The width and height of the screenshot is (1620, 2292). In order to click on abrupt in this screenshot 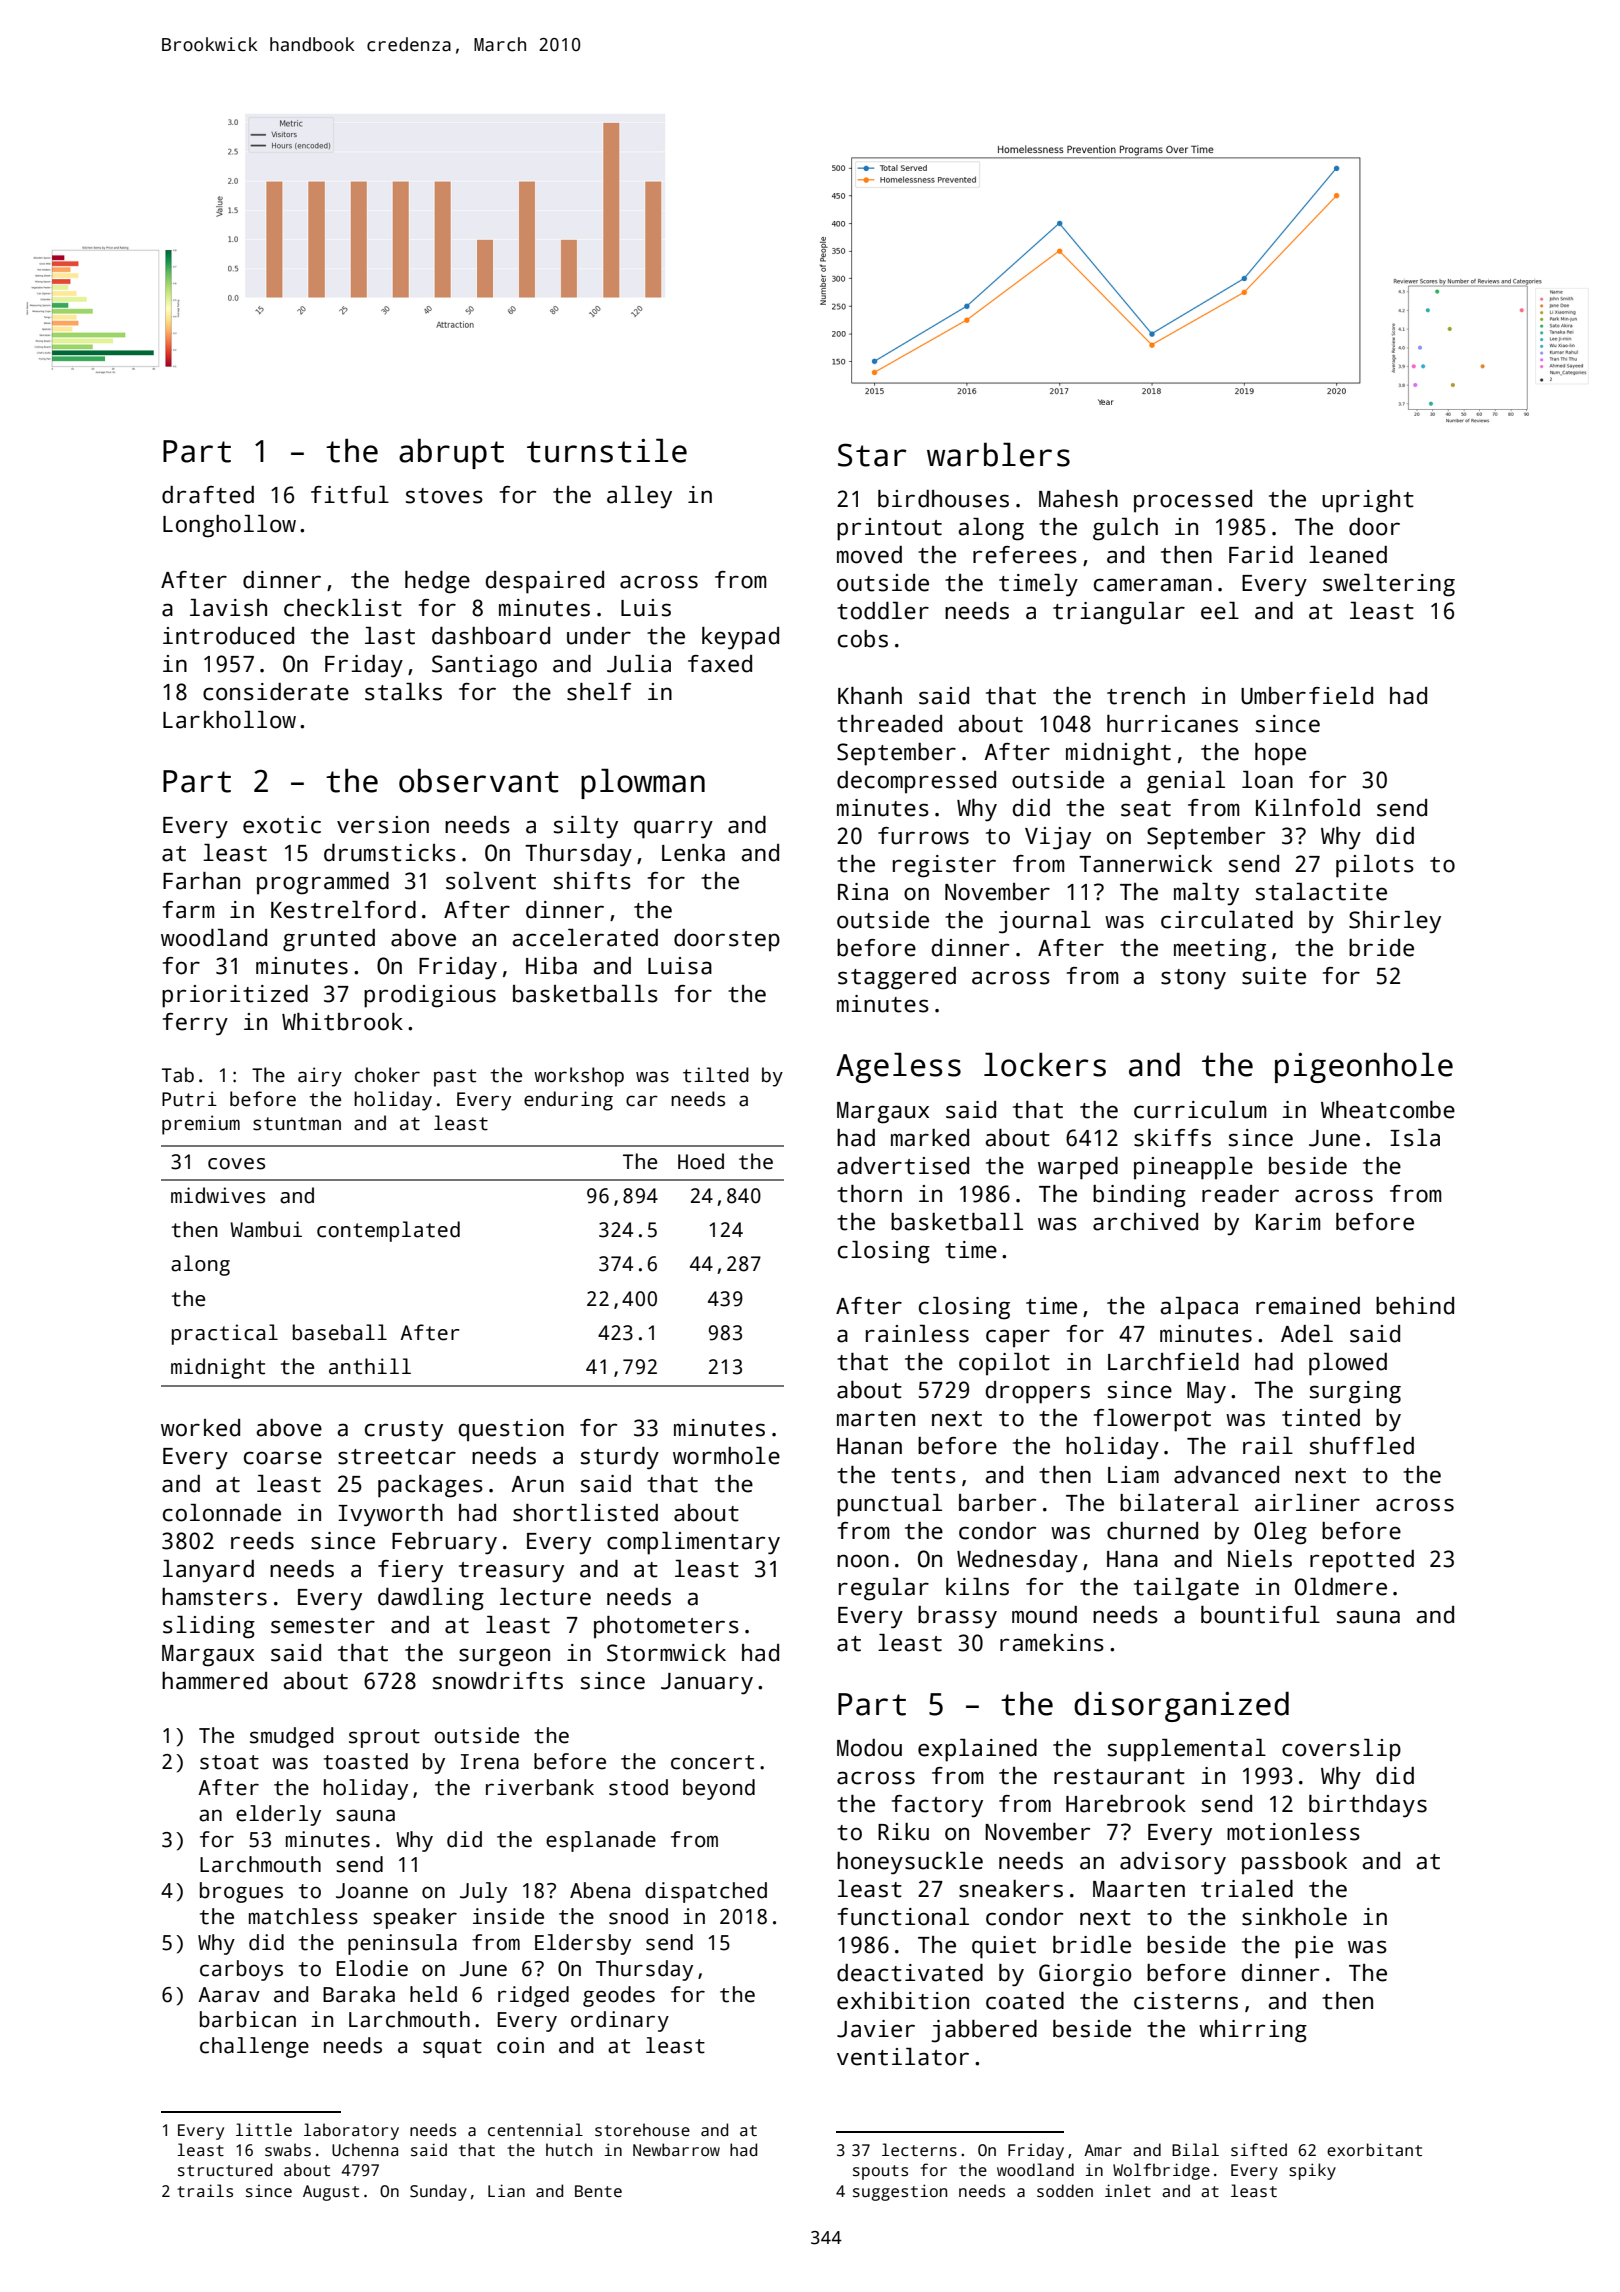, I will do `click(451, 453)`.
